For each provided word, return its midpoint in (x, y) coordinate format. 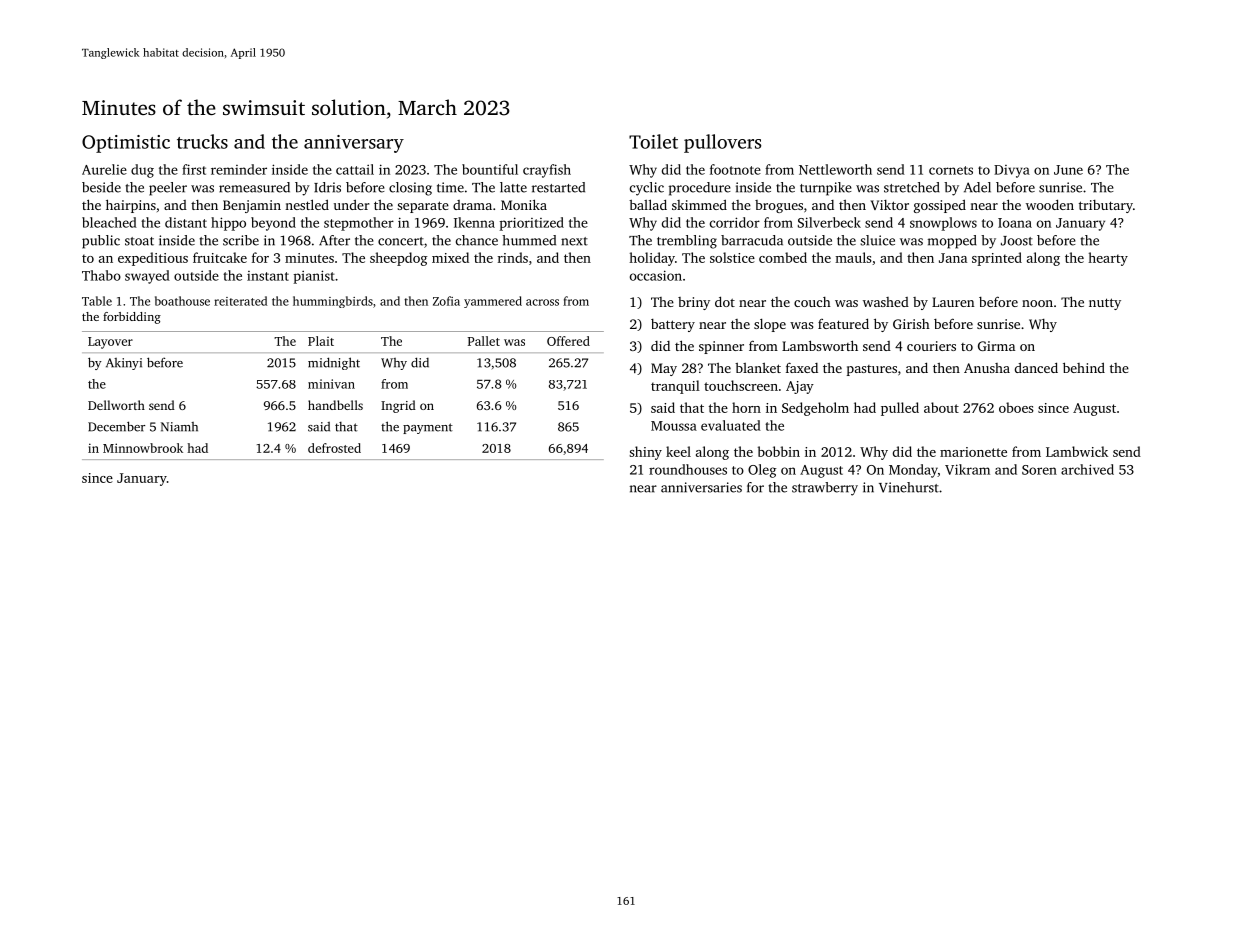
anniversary (354, 144)
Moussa (674, 426)
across (542, 302)
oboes (1016, 407)
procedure (700, 189)
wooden (1050, 204)
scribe (241, 240)
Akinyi (124, 364)
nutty (1105, 304)
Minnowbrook (143, 448)
